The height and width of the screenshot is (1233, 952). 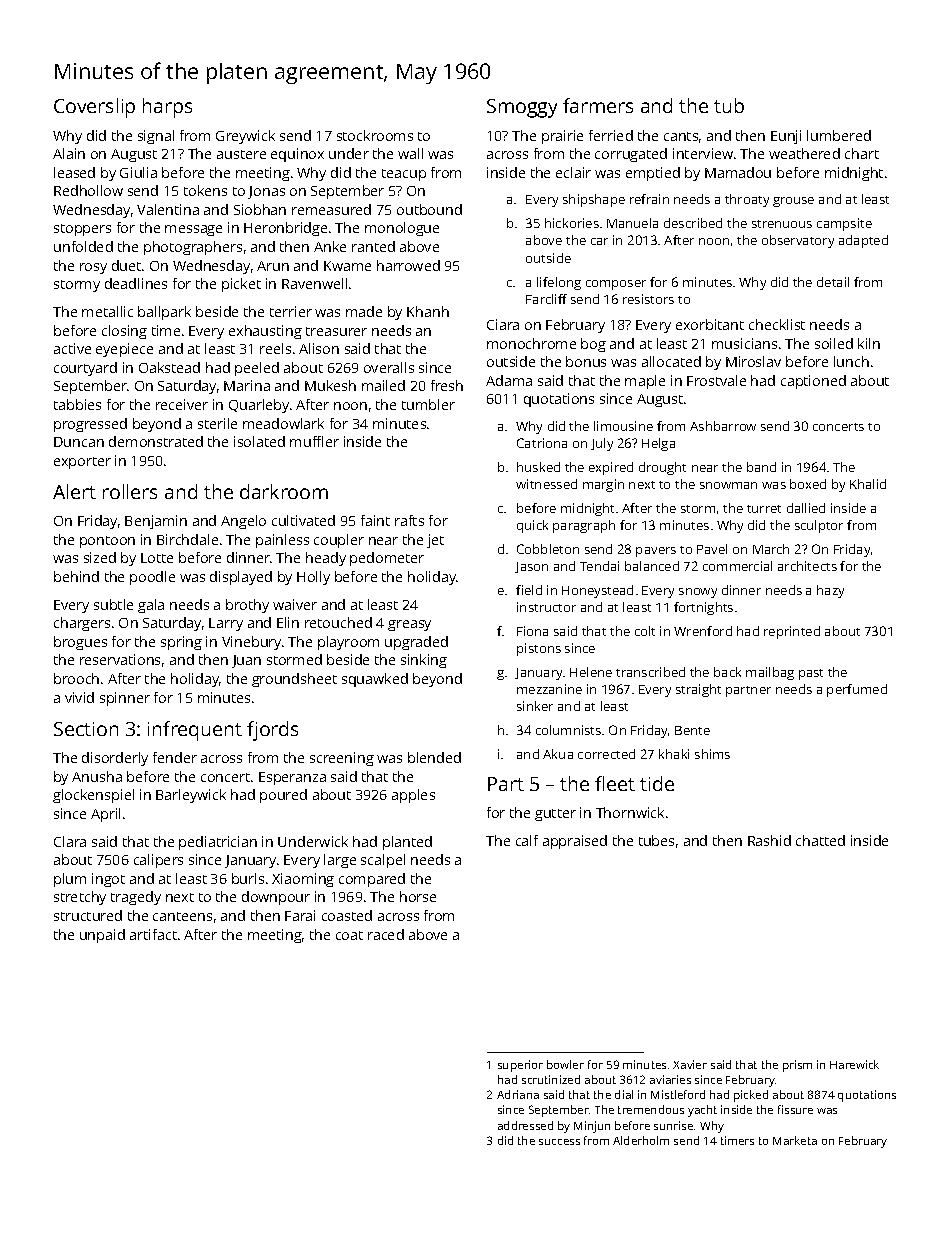 I want to click on unpaid, so click(x=102, y=936).
